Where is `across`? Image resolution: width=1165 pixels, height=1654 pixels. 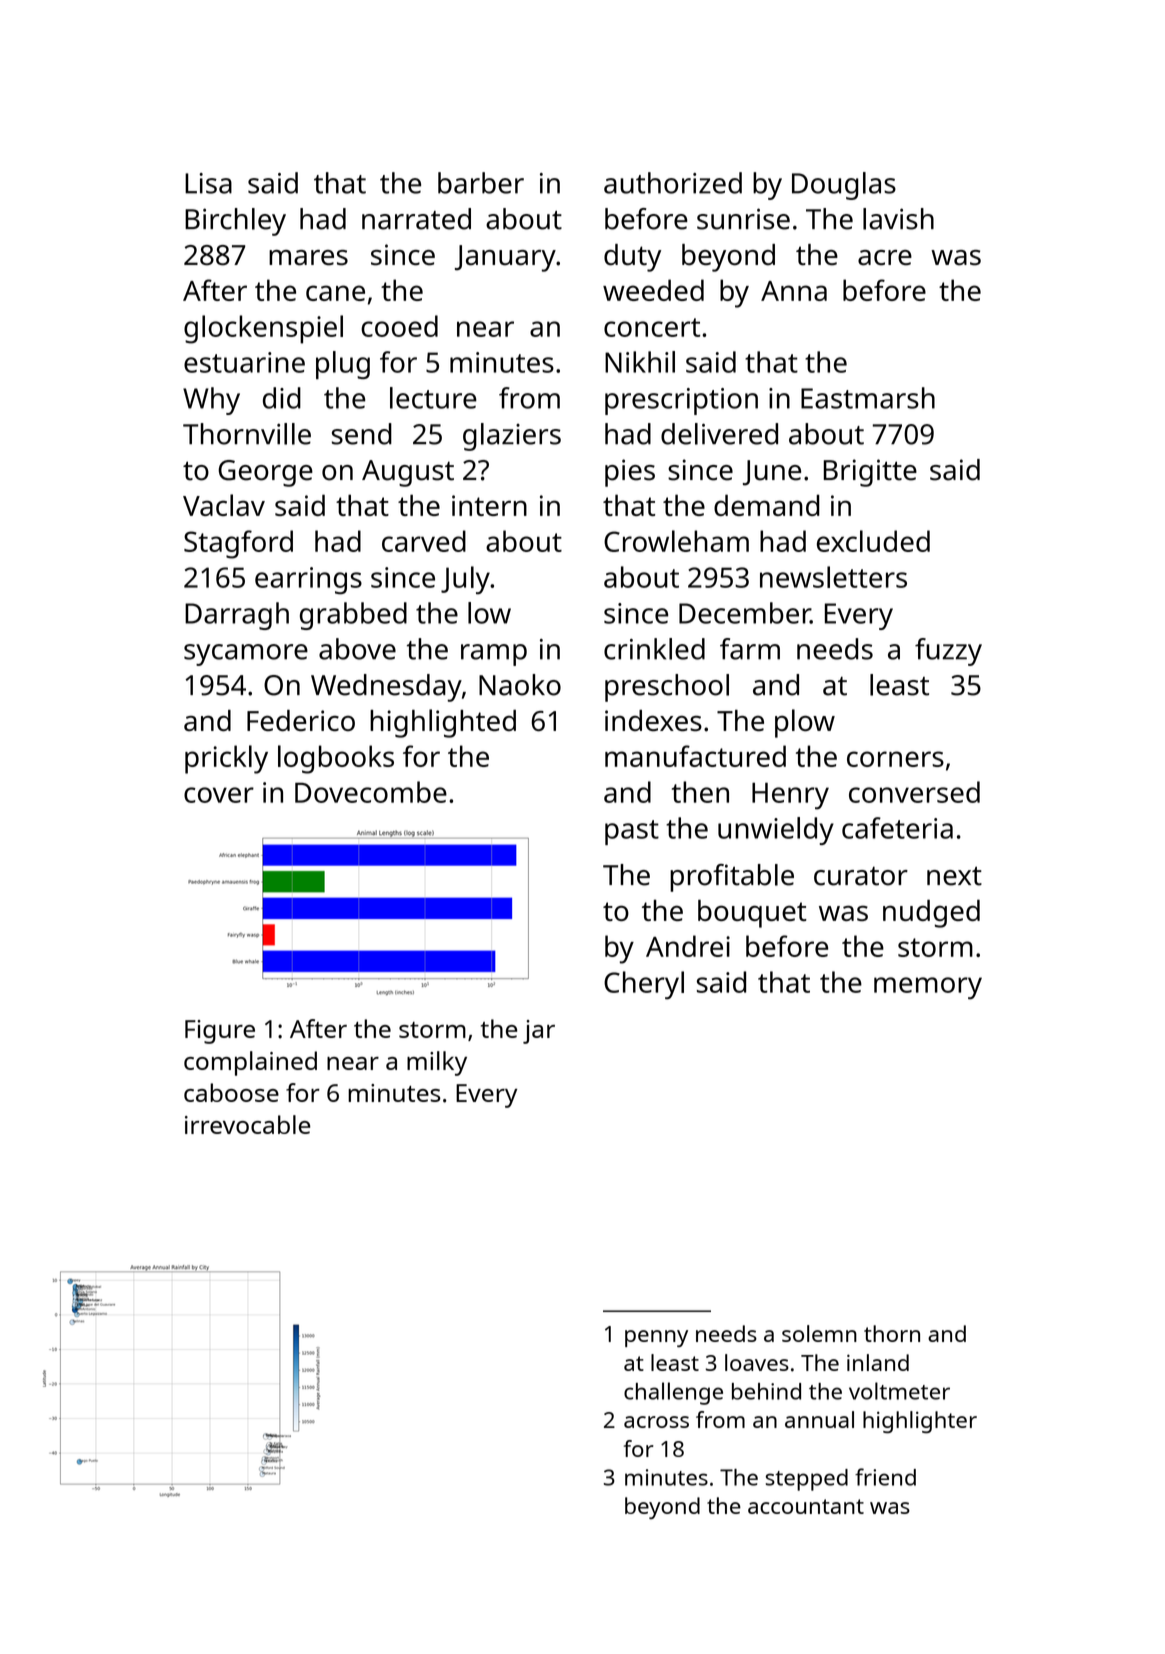 across is located at coordinates (656, 1422).
